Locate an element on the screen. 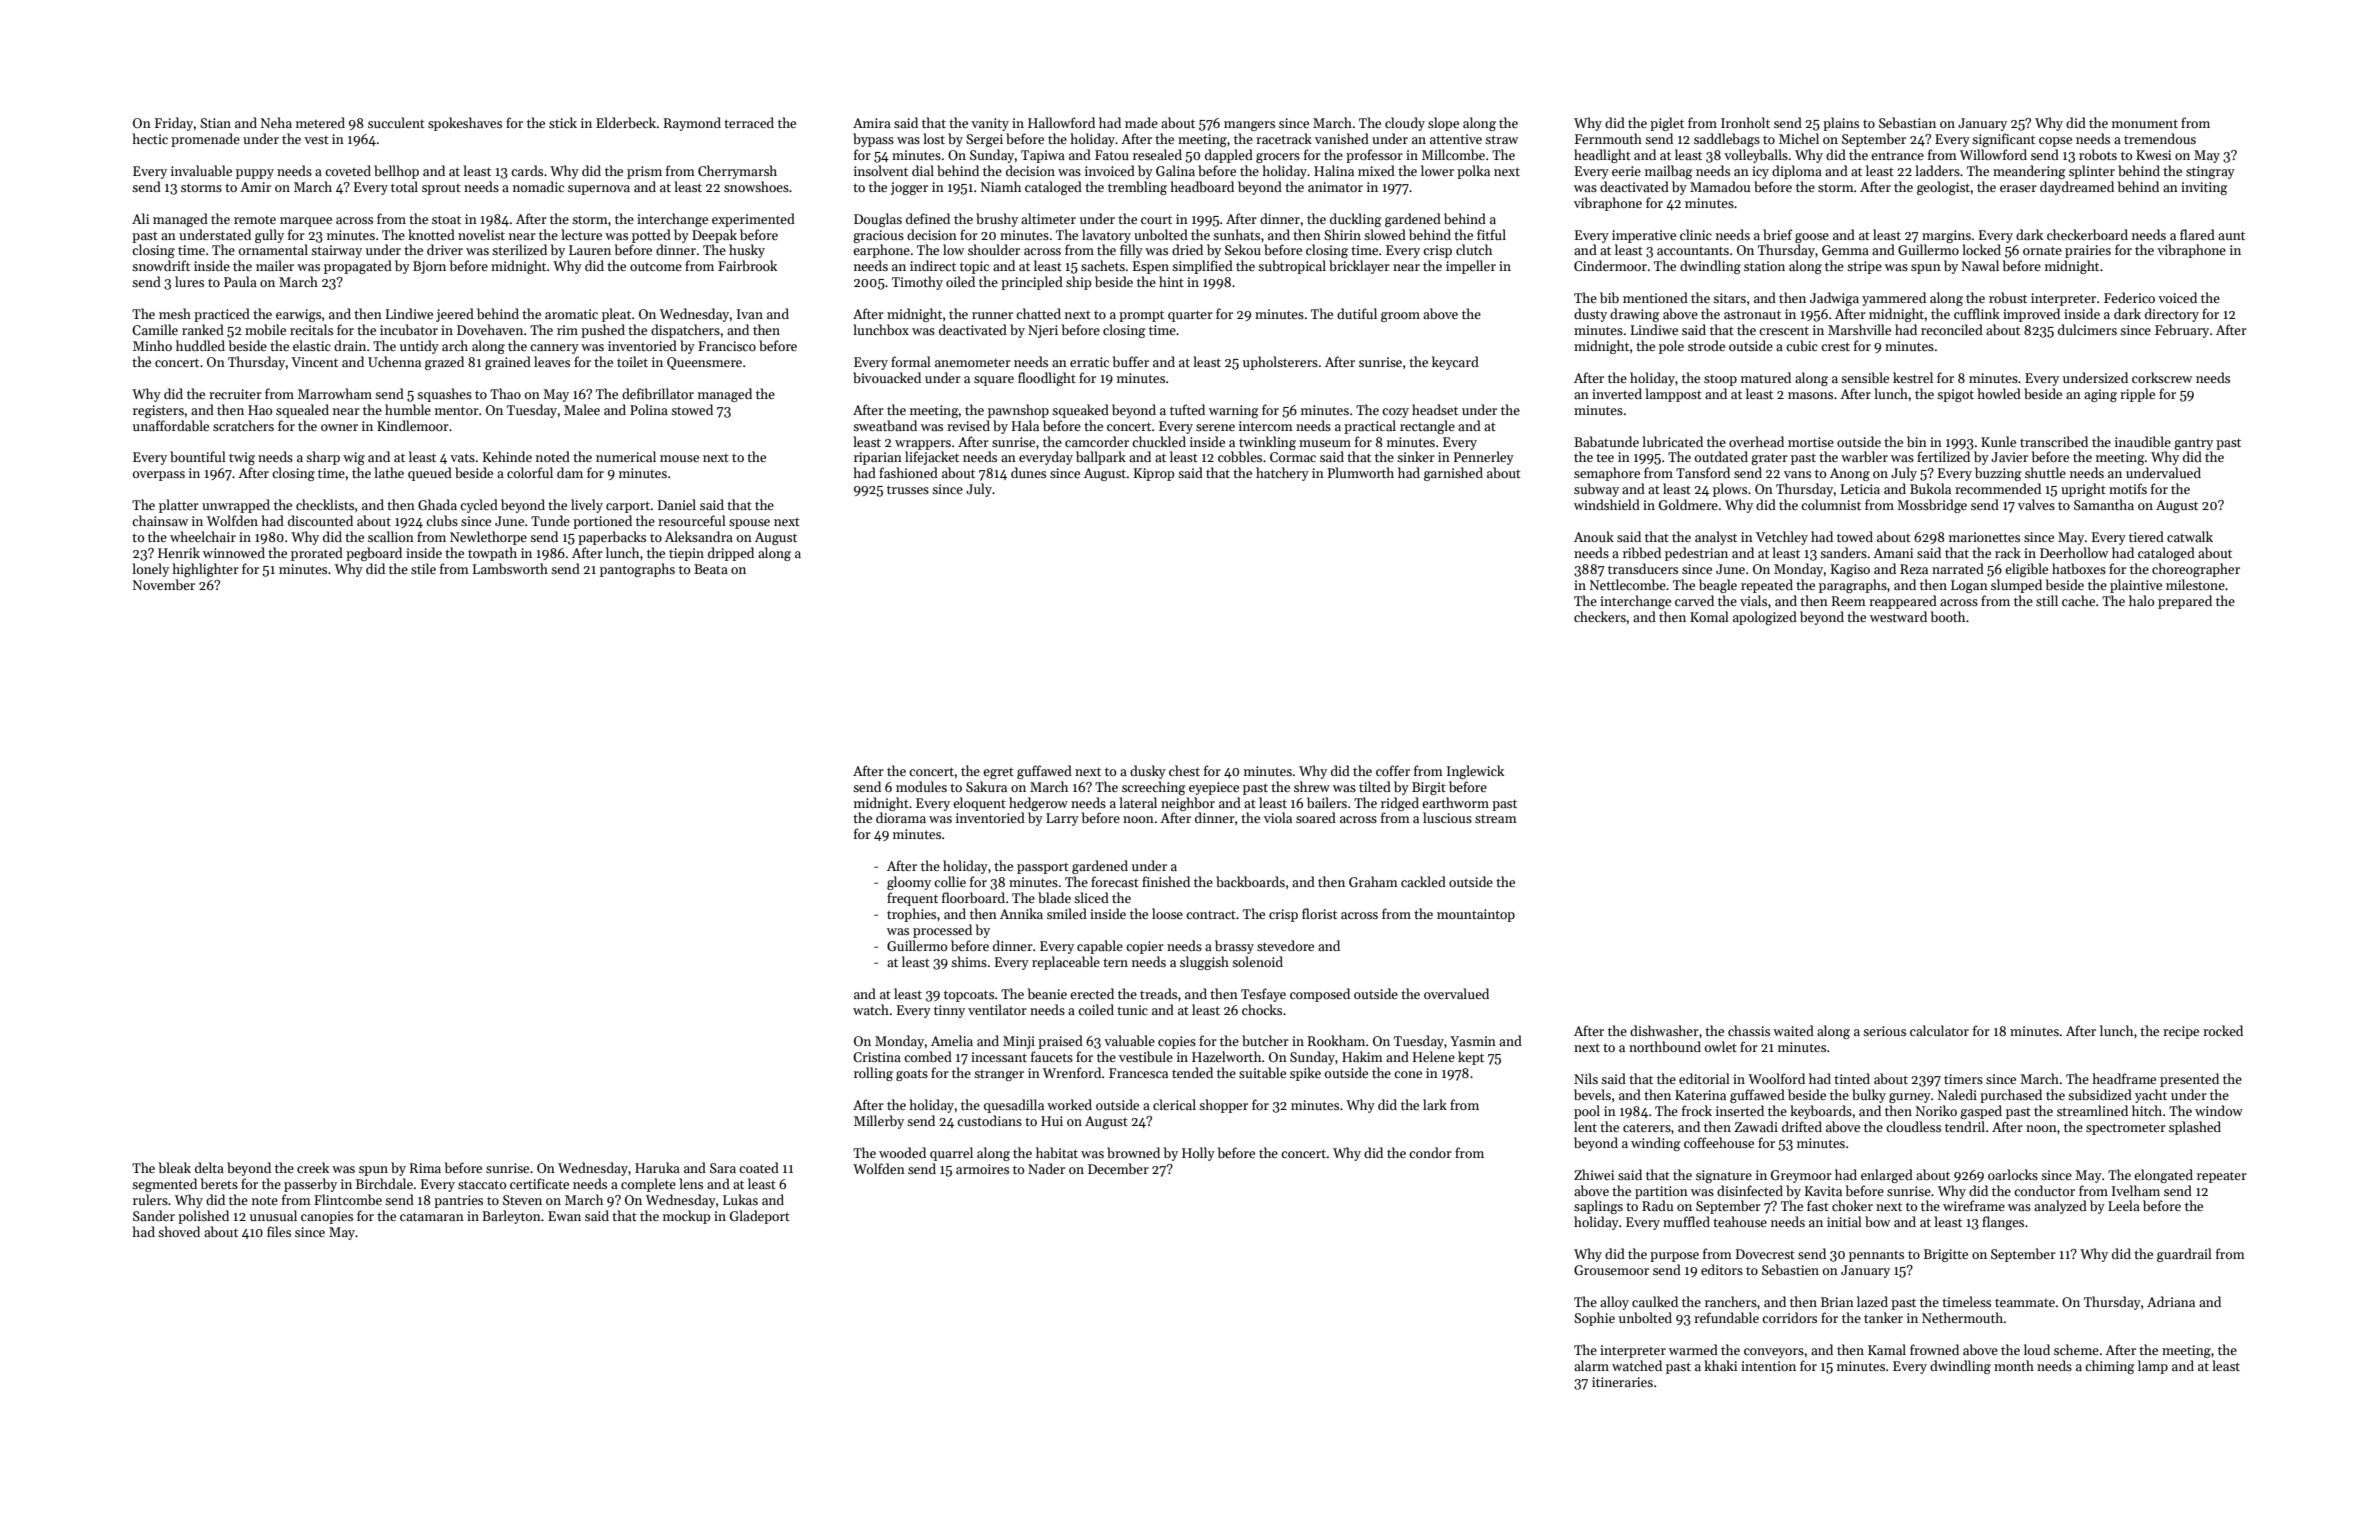  Elderbeck is located at coordinates (626, 122).
